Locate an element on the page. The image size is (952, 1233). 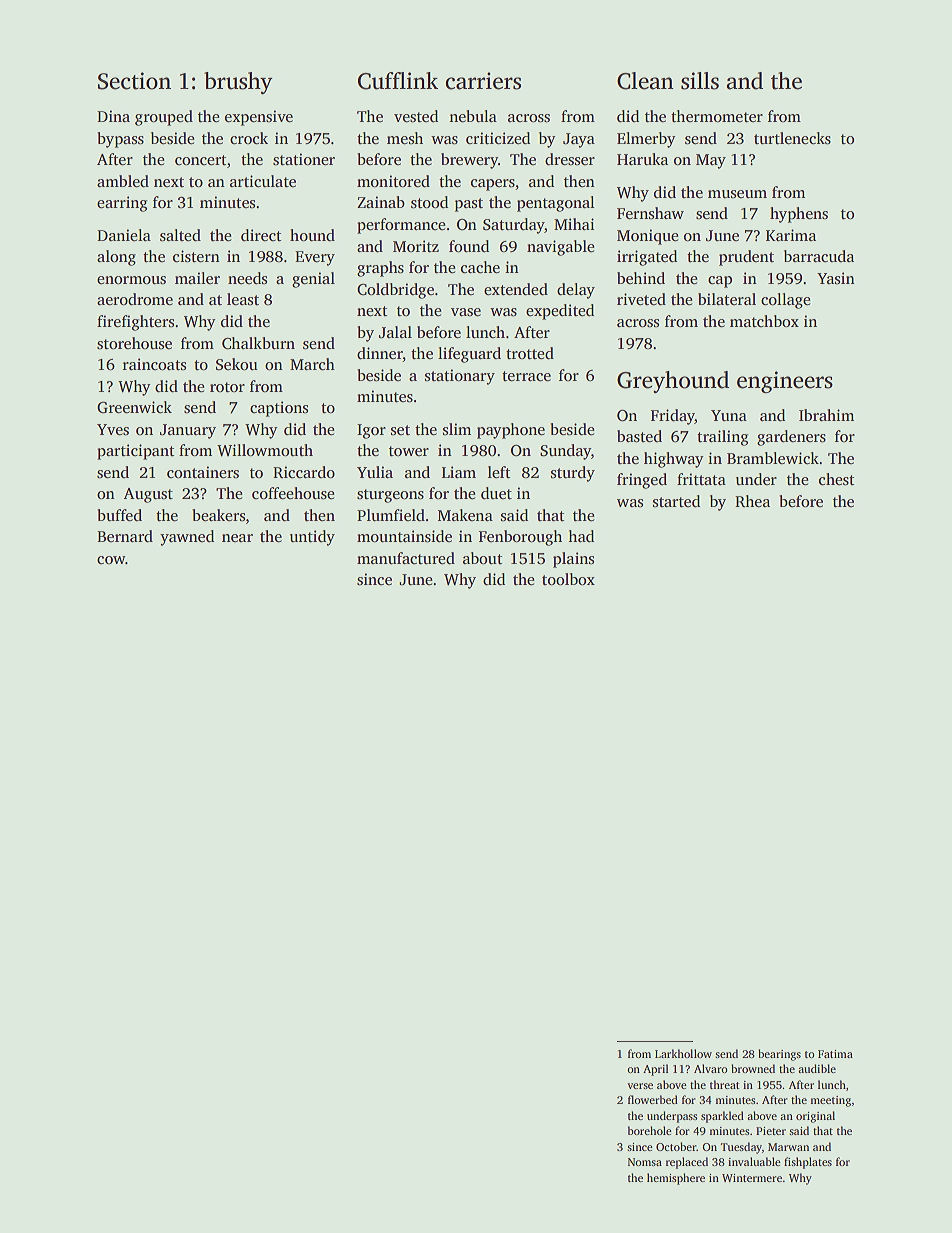
Section is located at coordinates (134, 81).
